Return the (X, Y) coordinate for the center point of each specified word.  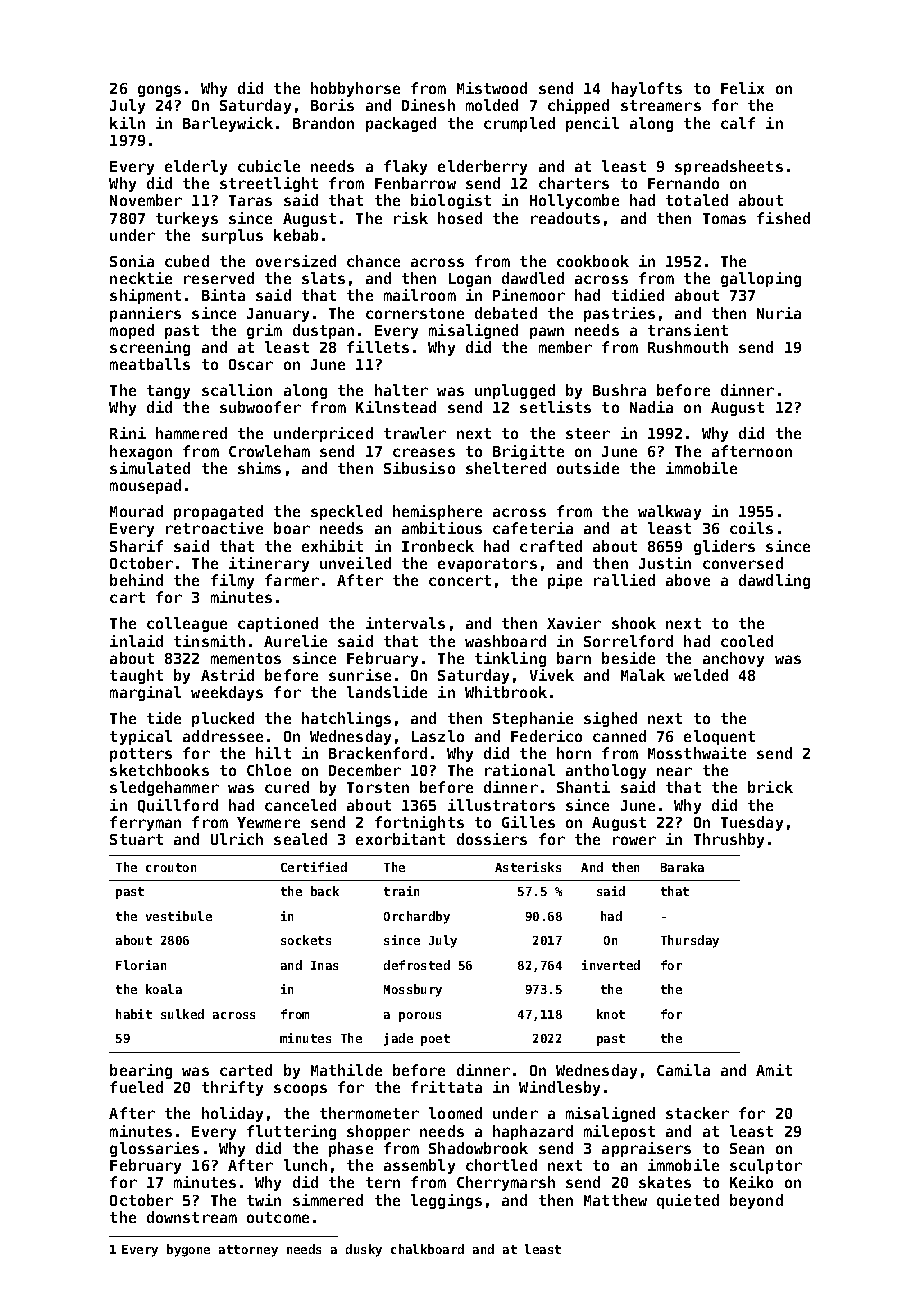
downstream (192, 1217)
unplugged (515, 391)
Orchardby (417, 917)
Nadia (651, 407)
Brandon (323, 123)
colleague (187, 624)
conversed (743, 563)
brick (770, 787)
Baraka (682, 867)
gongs (159, 91)
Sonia (132, 261)
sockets (306, 940)
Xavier (574, 623)
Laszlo (438, 736)
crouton (171, 867)
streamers (661, 105)
